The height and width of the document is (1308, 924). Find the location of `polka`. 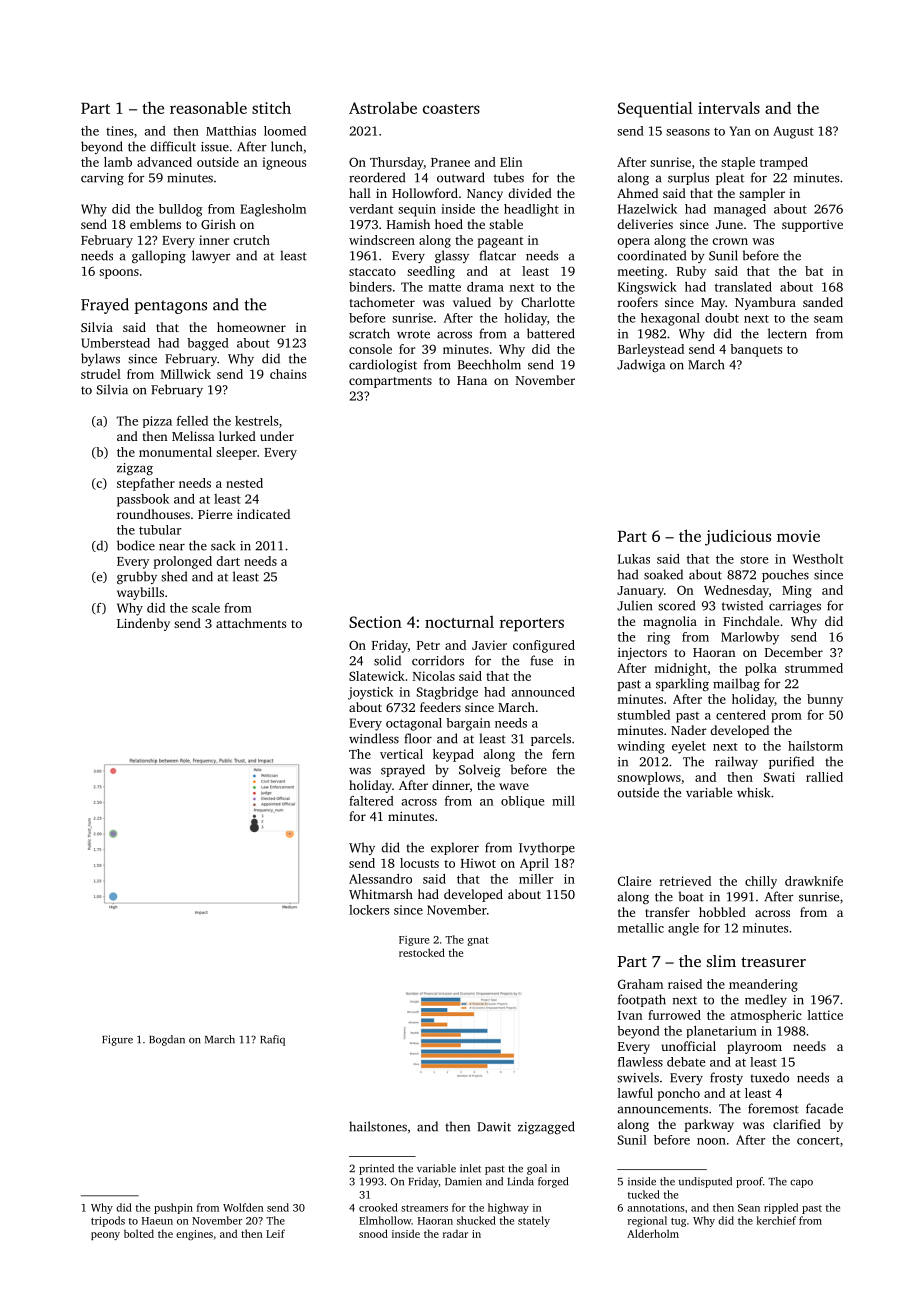

polka is located at coordinates (761, 669).
